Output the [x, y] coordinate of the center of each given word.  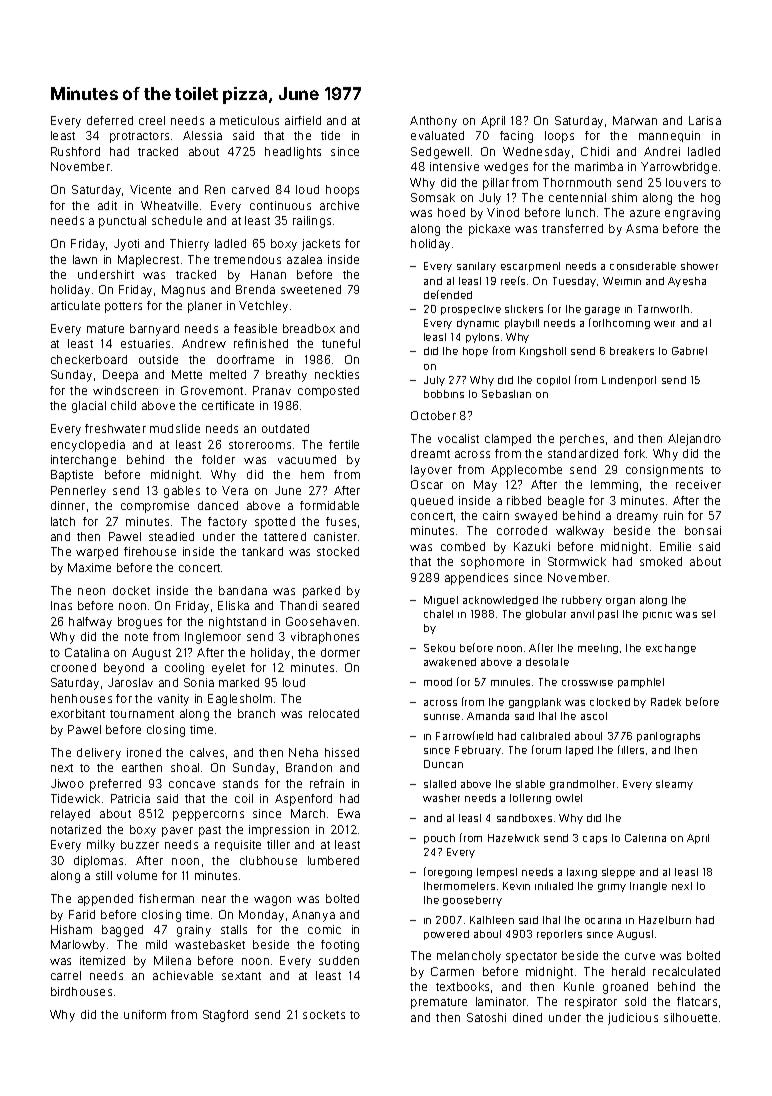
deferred [110, 120]
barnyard [154, 330]
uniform [145, 1014]
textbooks [462, 986]
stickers [524, 309]
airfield [303, 120]
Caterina [645, 838]
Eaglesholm [240, 700]
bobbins [444, 394]
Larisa [705, 120]
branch [256, 713]
